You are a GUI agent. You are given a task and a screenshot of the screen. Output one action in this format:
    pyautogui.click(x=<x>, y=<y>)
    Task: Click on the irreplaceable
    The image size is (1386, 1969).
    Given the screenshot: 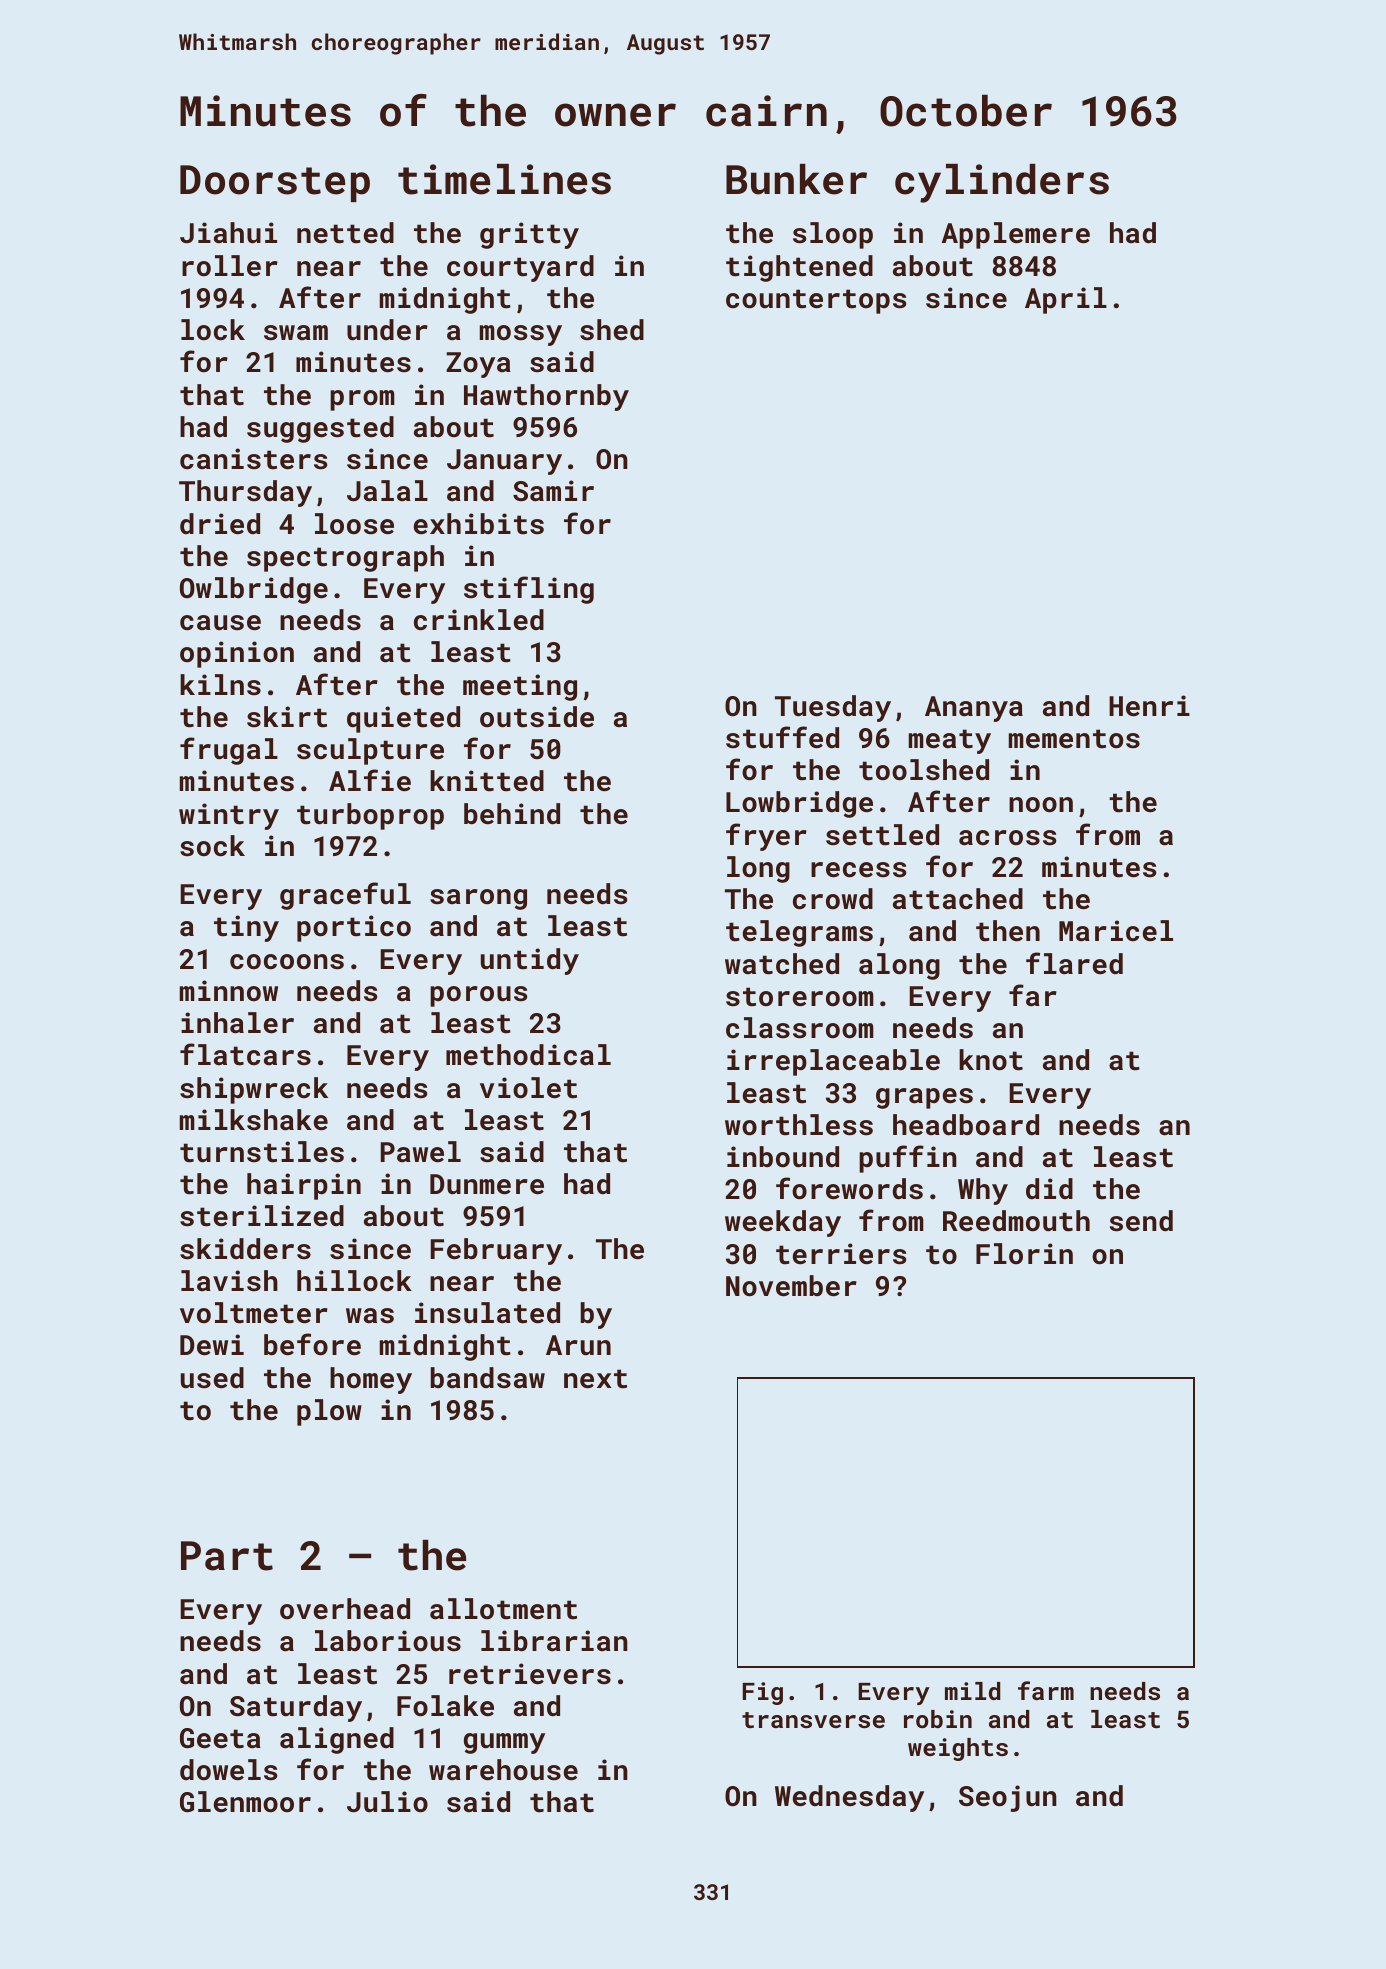 What is the action you would take?
    pyautogui.click(x=833, y=1062)
